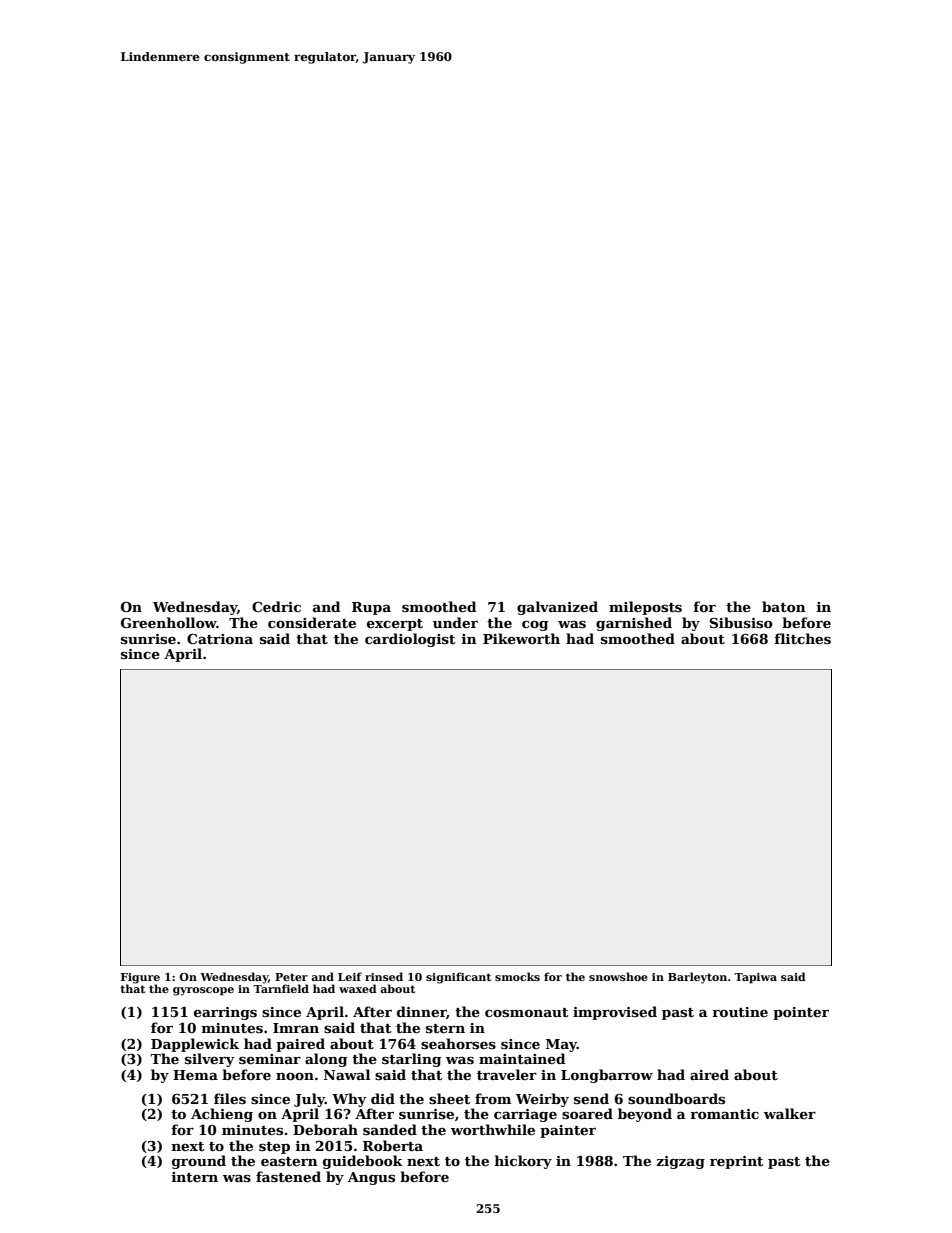 The width and height of the screenshot is (952, 1233). Describe the element at coordinates (802, 638) in the screenshot. I see `flitches` at that location.
